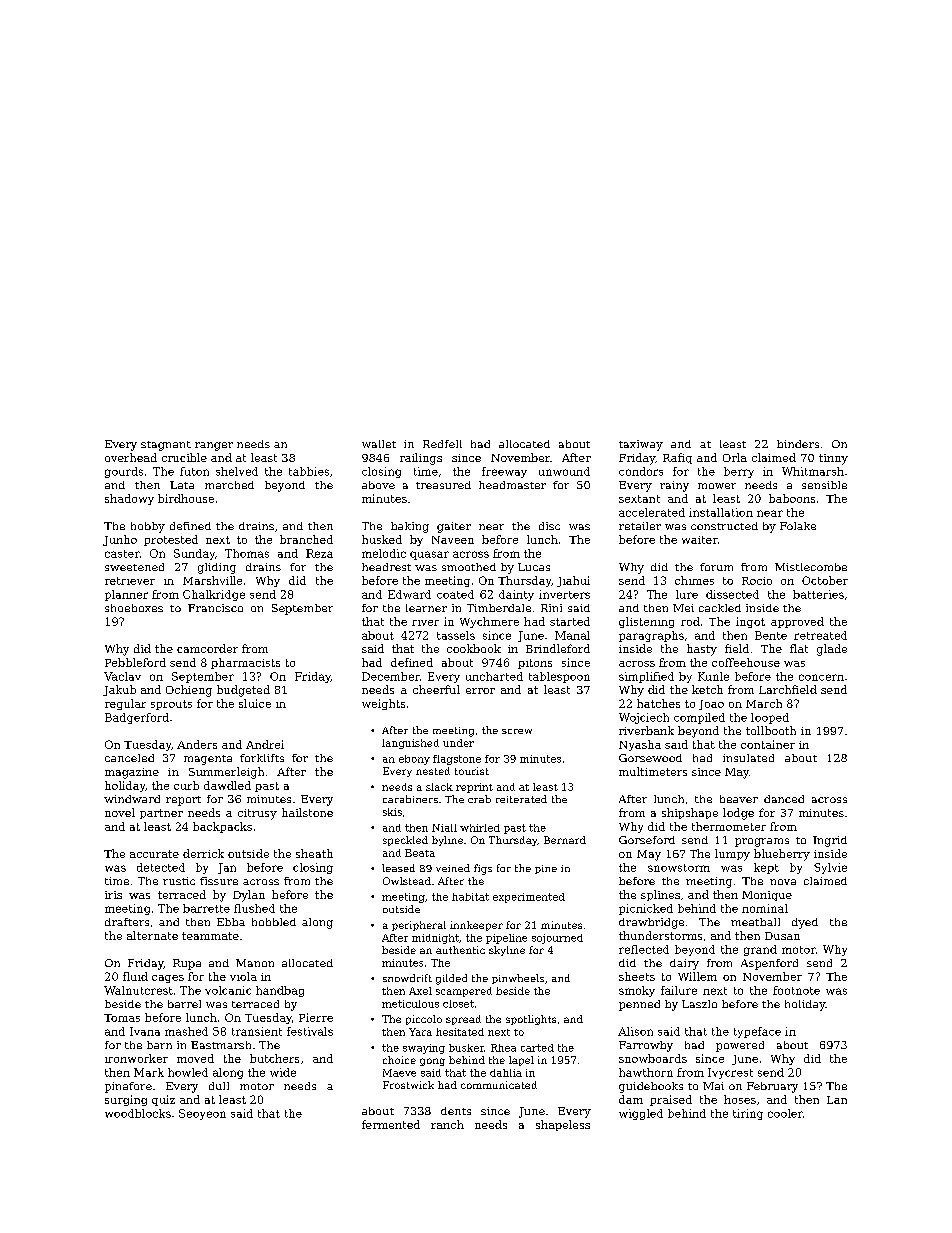 The width and height of the document is (952, 1233). Describe the element at coordinates (126, 595) in the document. I see `planner` at that location.
